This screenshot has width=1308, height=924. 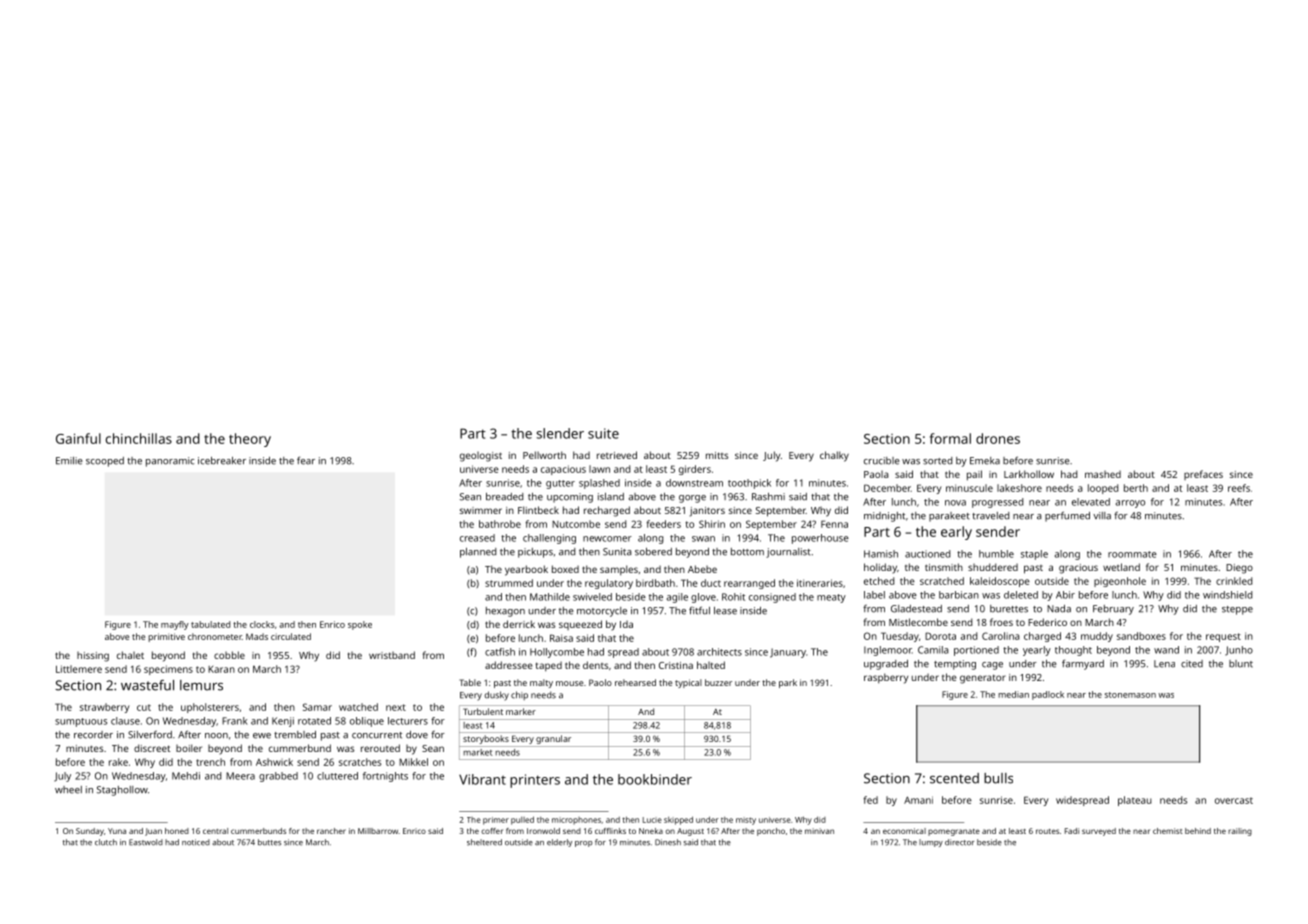 I want to click on bookbinder, so click(x=655, y=779).
